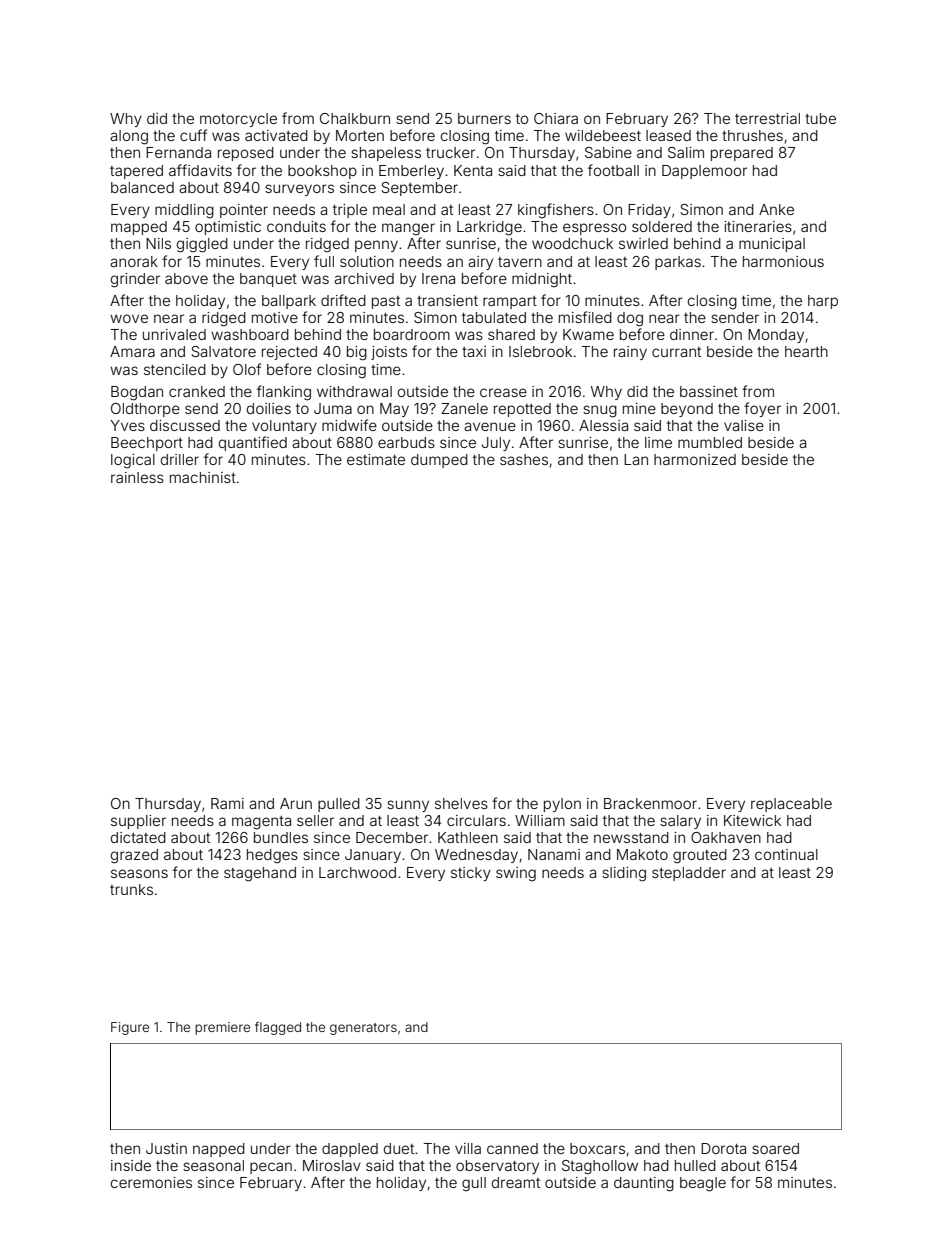 Image resolution: width=952 pixels, height=1233 pixels. What do you see at coordinates (439, 461) in the screenshot?
I see `dumped` at bounding box center [439, 461].
